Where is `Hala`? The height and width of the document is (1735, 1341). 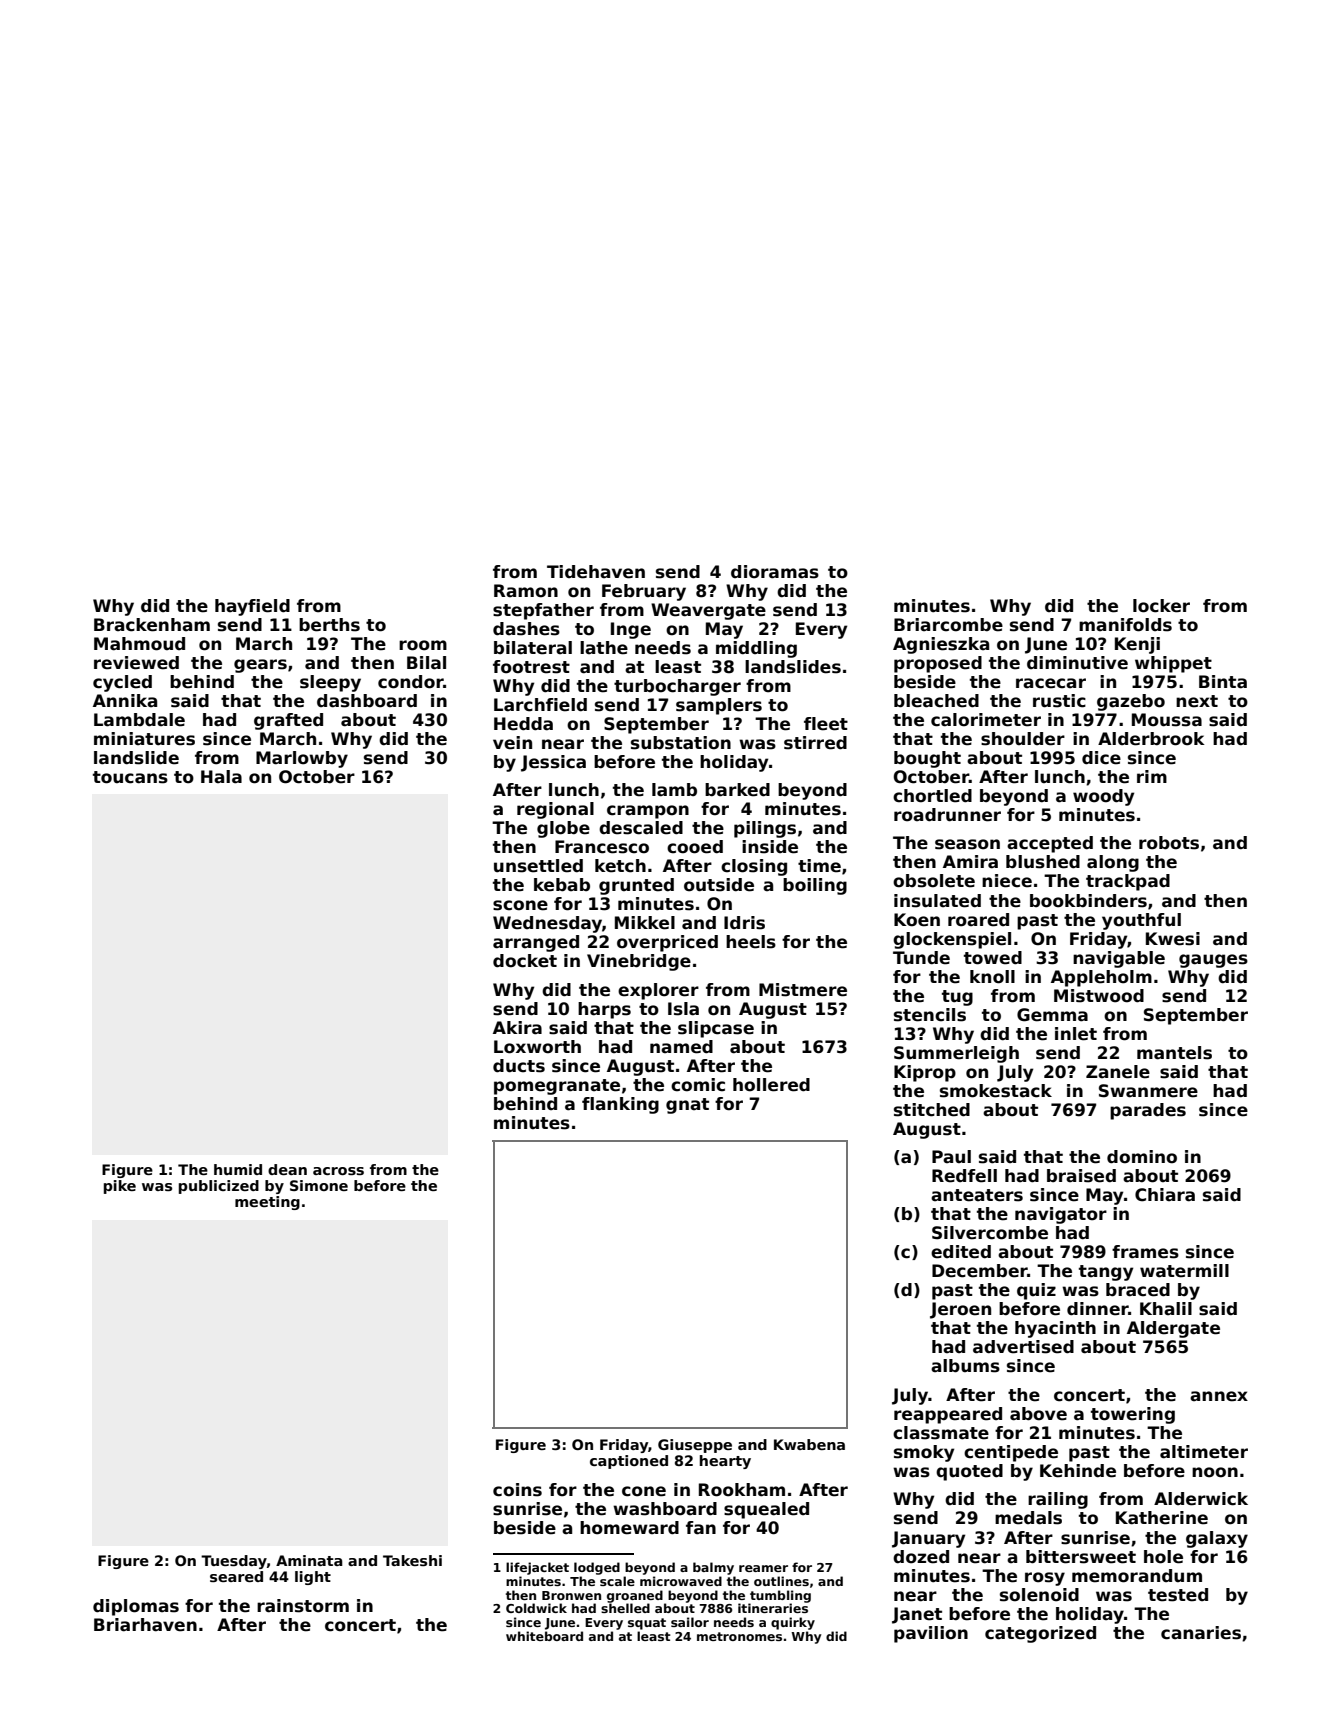
Hala is located at coordinates (221, 777).
